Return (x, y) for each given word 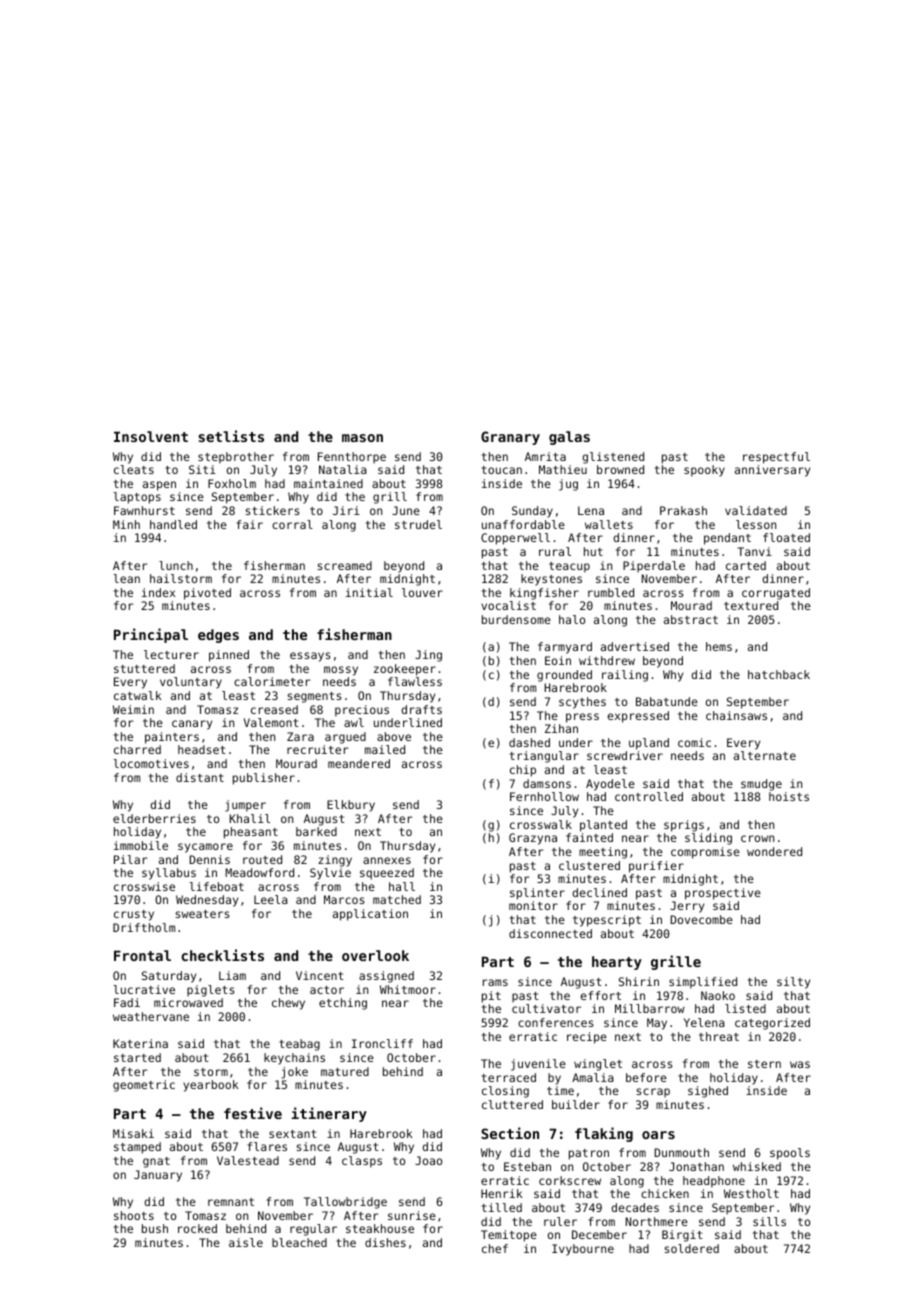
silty (793, 983)
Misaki (133, 1133)
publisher (264, 779)
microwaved (188, 1002)
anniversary (772, 471)
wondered (774, 851)
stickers (273, 510)
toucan (502, 470)
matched (397, 899)
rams (495, 982)
